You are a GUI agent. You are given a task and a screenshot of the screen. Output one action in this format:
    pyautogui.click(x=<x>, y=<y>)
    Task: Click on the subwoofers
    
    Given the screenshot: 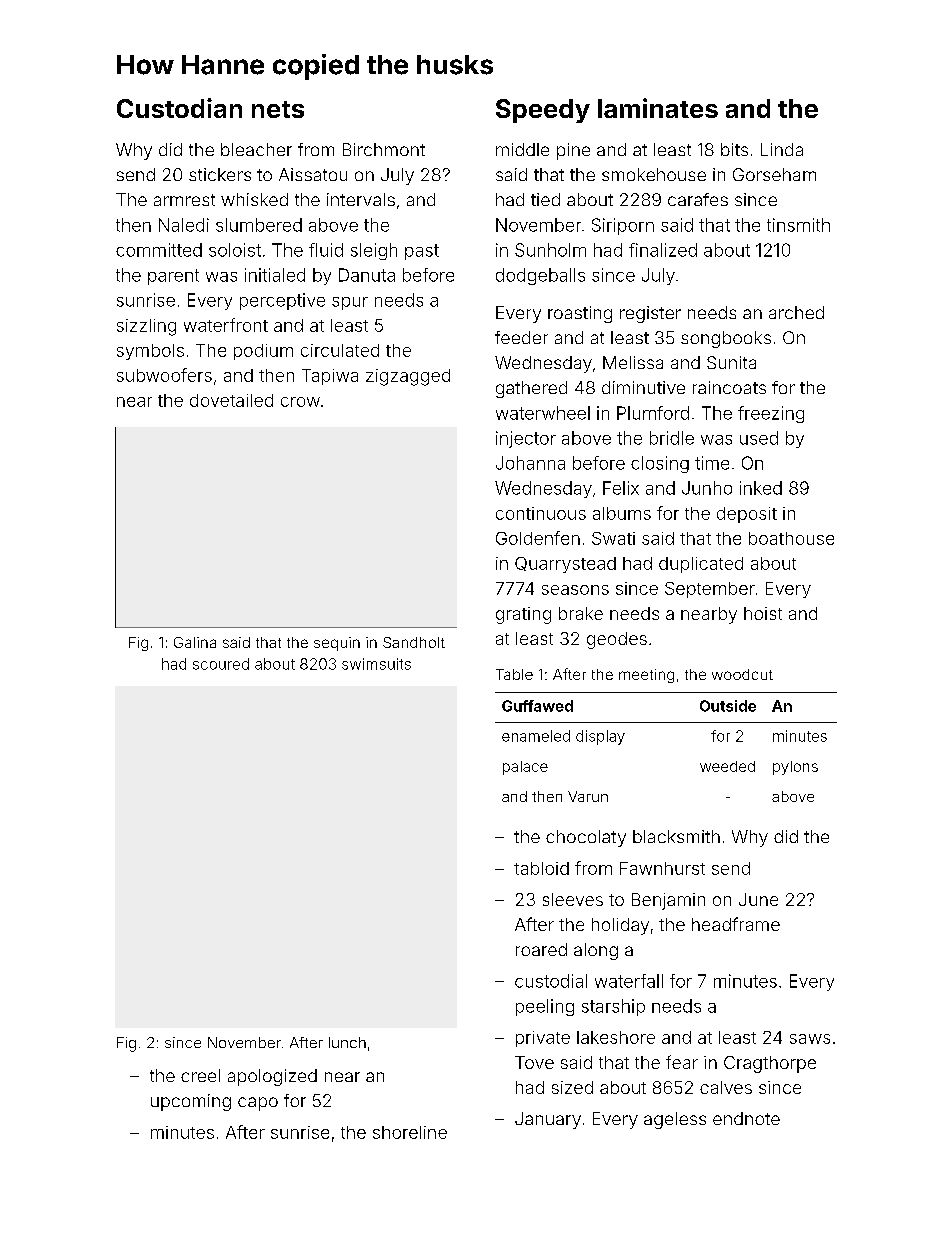 What is the action you would take?
    pyautogui.click(x=164, y=375)
